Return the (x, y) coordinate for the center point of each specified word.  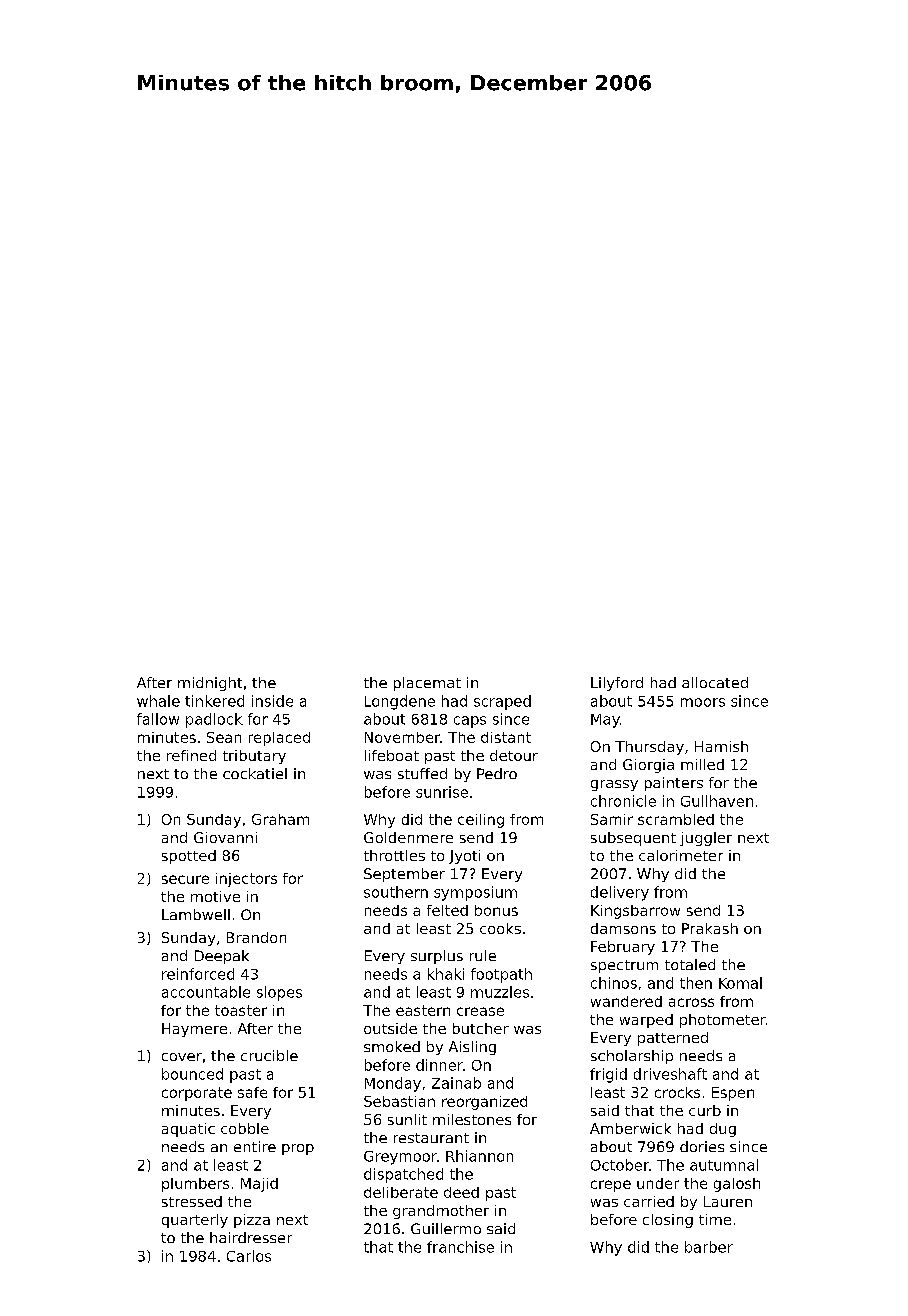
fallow (158, 719)
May (605, 721)
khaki (446, 974)
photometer (723, 1021)
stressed (192, 1201)
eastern (423, 1010)
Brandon (256, 937)
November (402, 737)
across (691, 1002)
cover (182, 1057)
